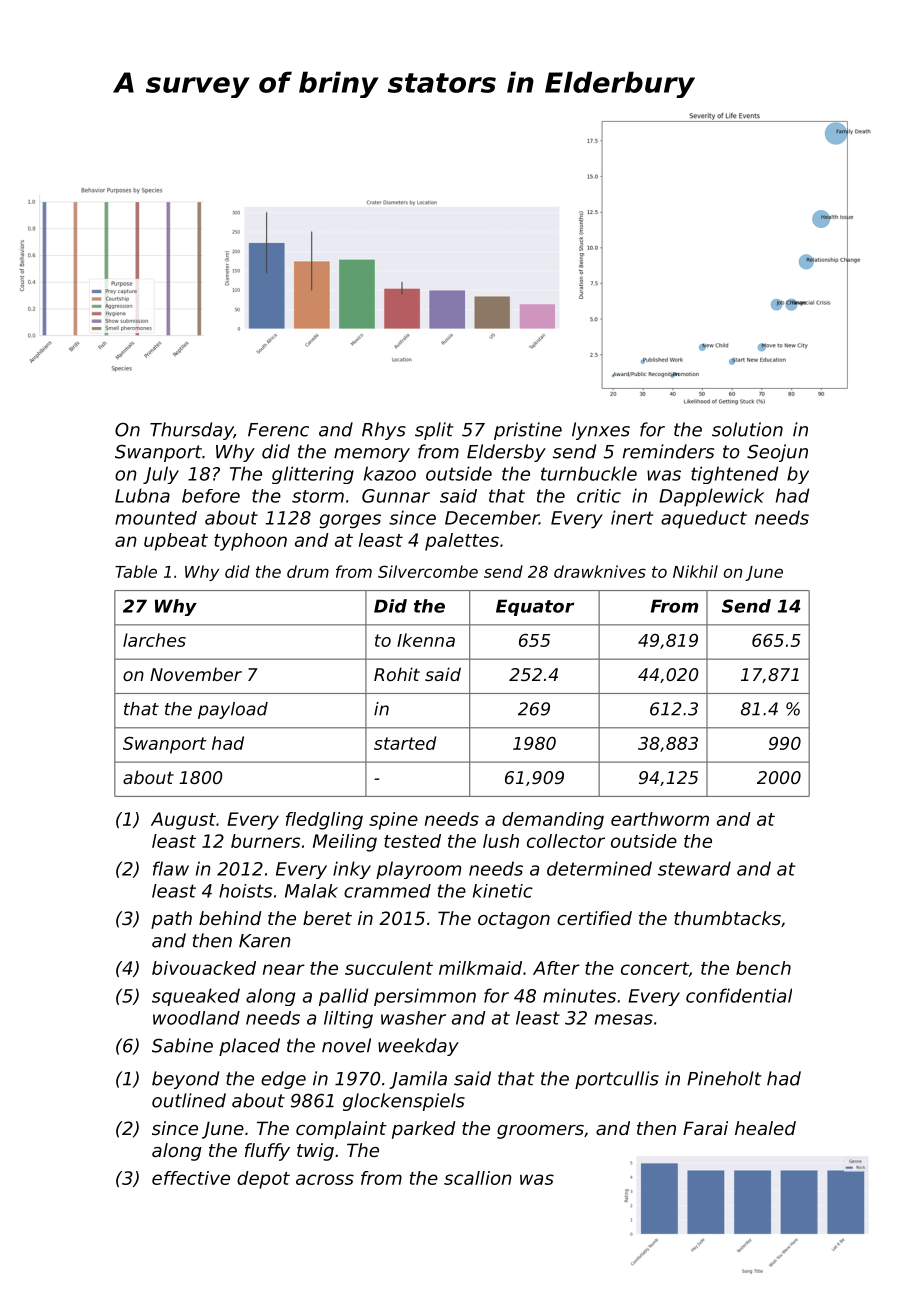  I want to click on steward, so click(694, 868).
